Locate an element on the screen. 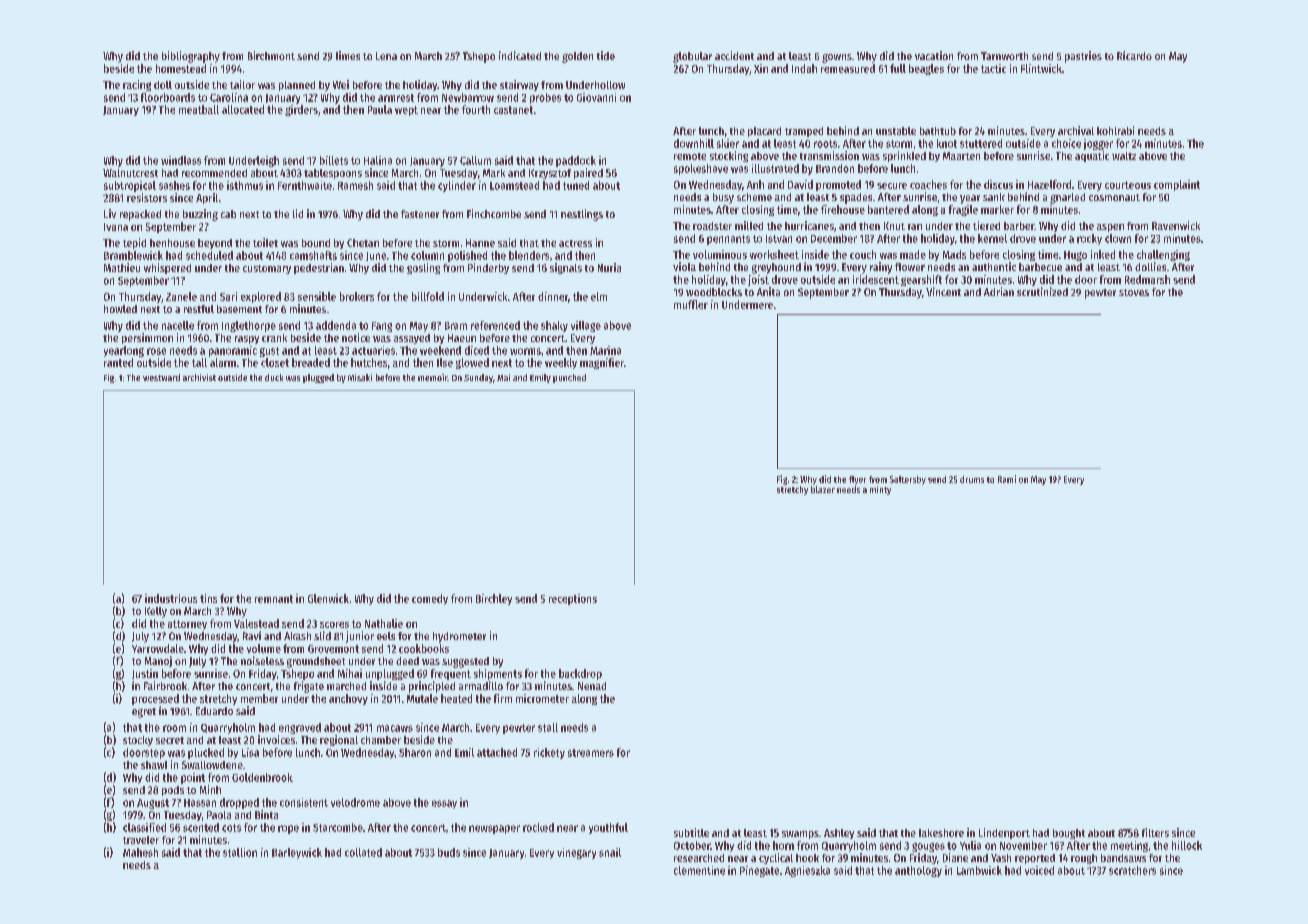 The image size is (1308, 924). filters is located at coordinates (1155, 832).
